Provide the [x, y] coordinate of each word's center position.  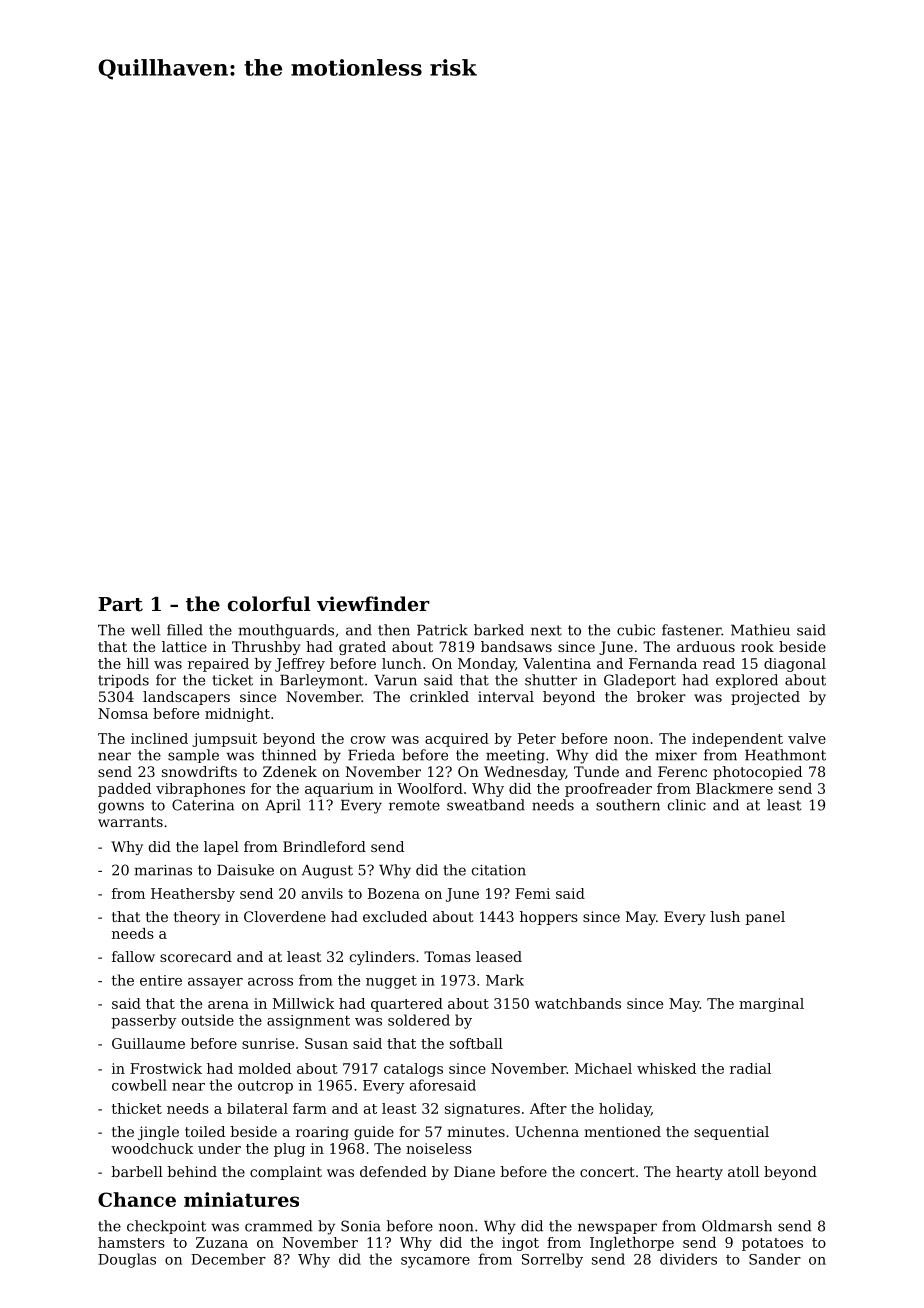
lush [725, 916]
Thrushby [266, 648]
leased [499, 956]
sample [193, 756]
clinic [687, 805]
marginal [771, 1005]
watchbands [578, 1003]
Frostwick [166, 1068]
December [228, 1259]
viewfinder [373, 603]
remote [414, 805]
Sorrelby [552, 1260]
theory [197, 918]
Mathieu [760, 630]
